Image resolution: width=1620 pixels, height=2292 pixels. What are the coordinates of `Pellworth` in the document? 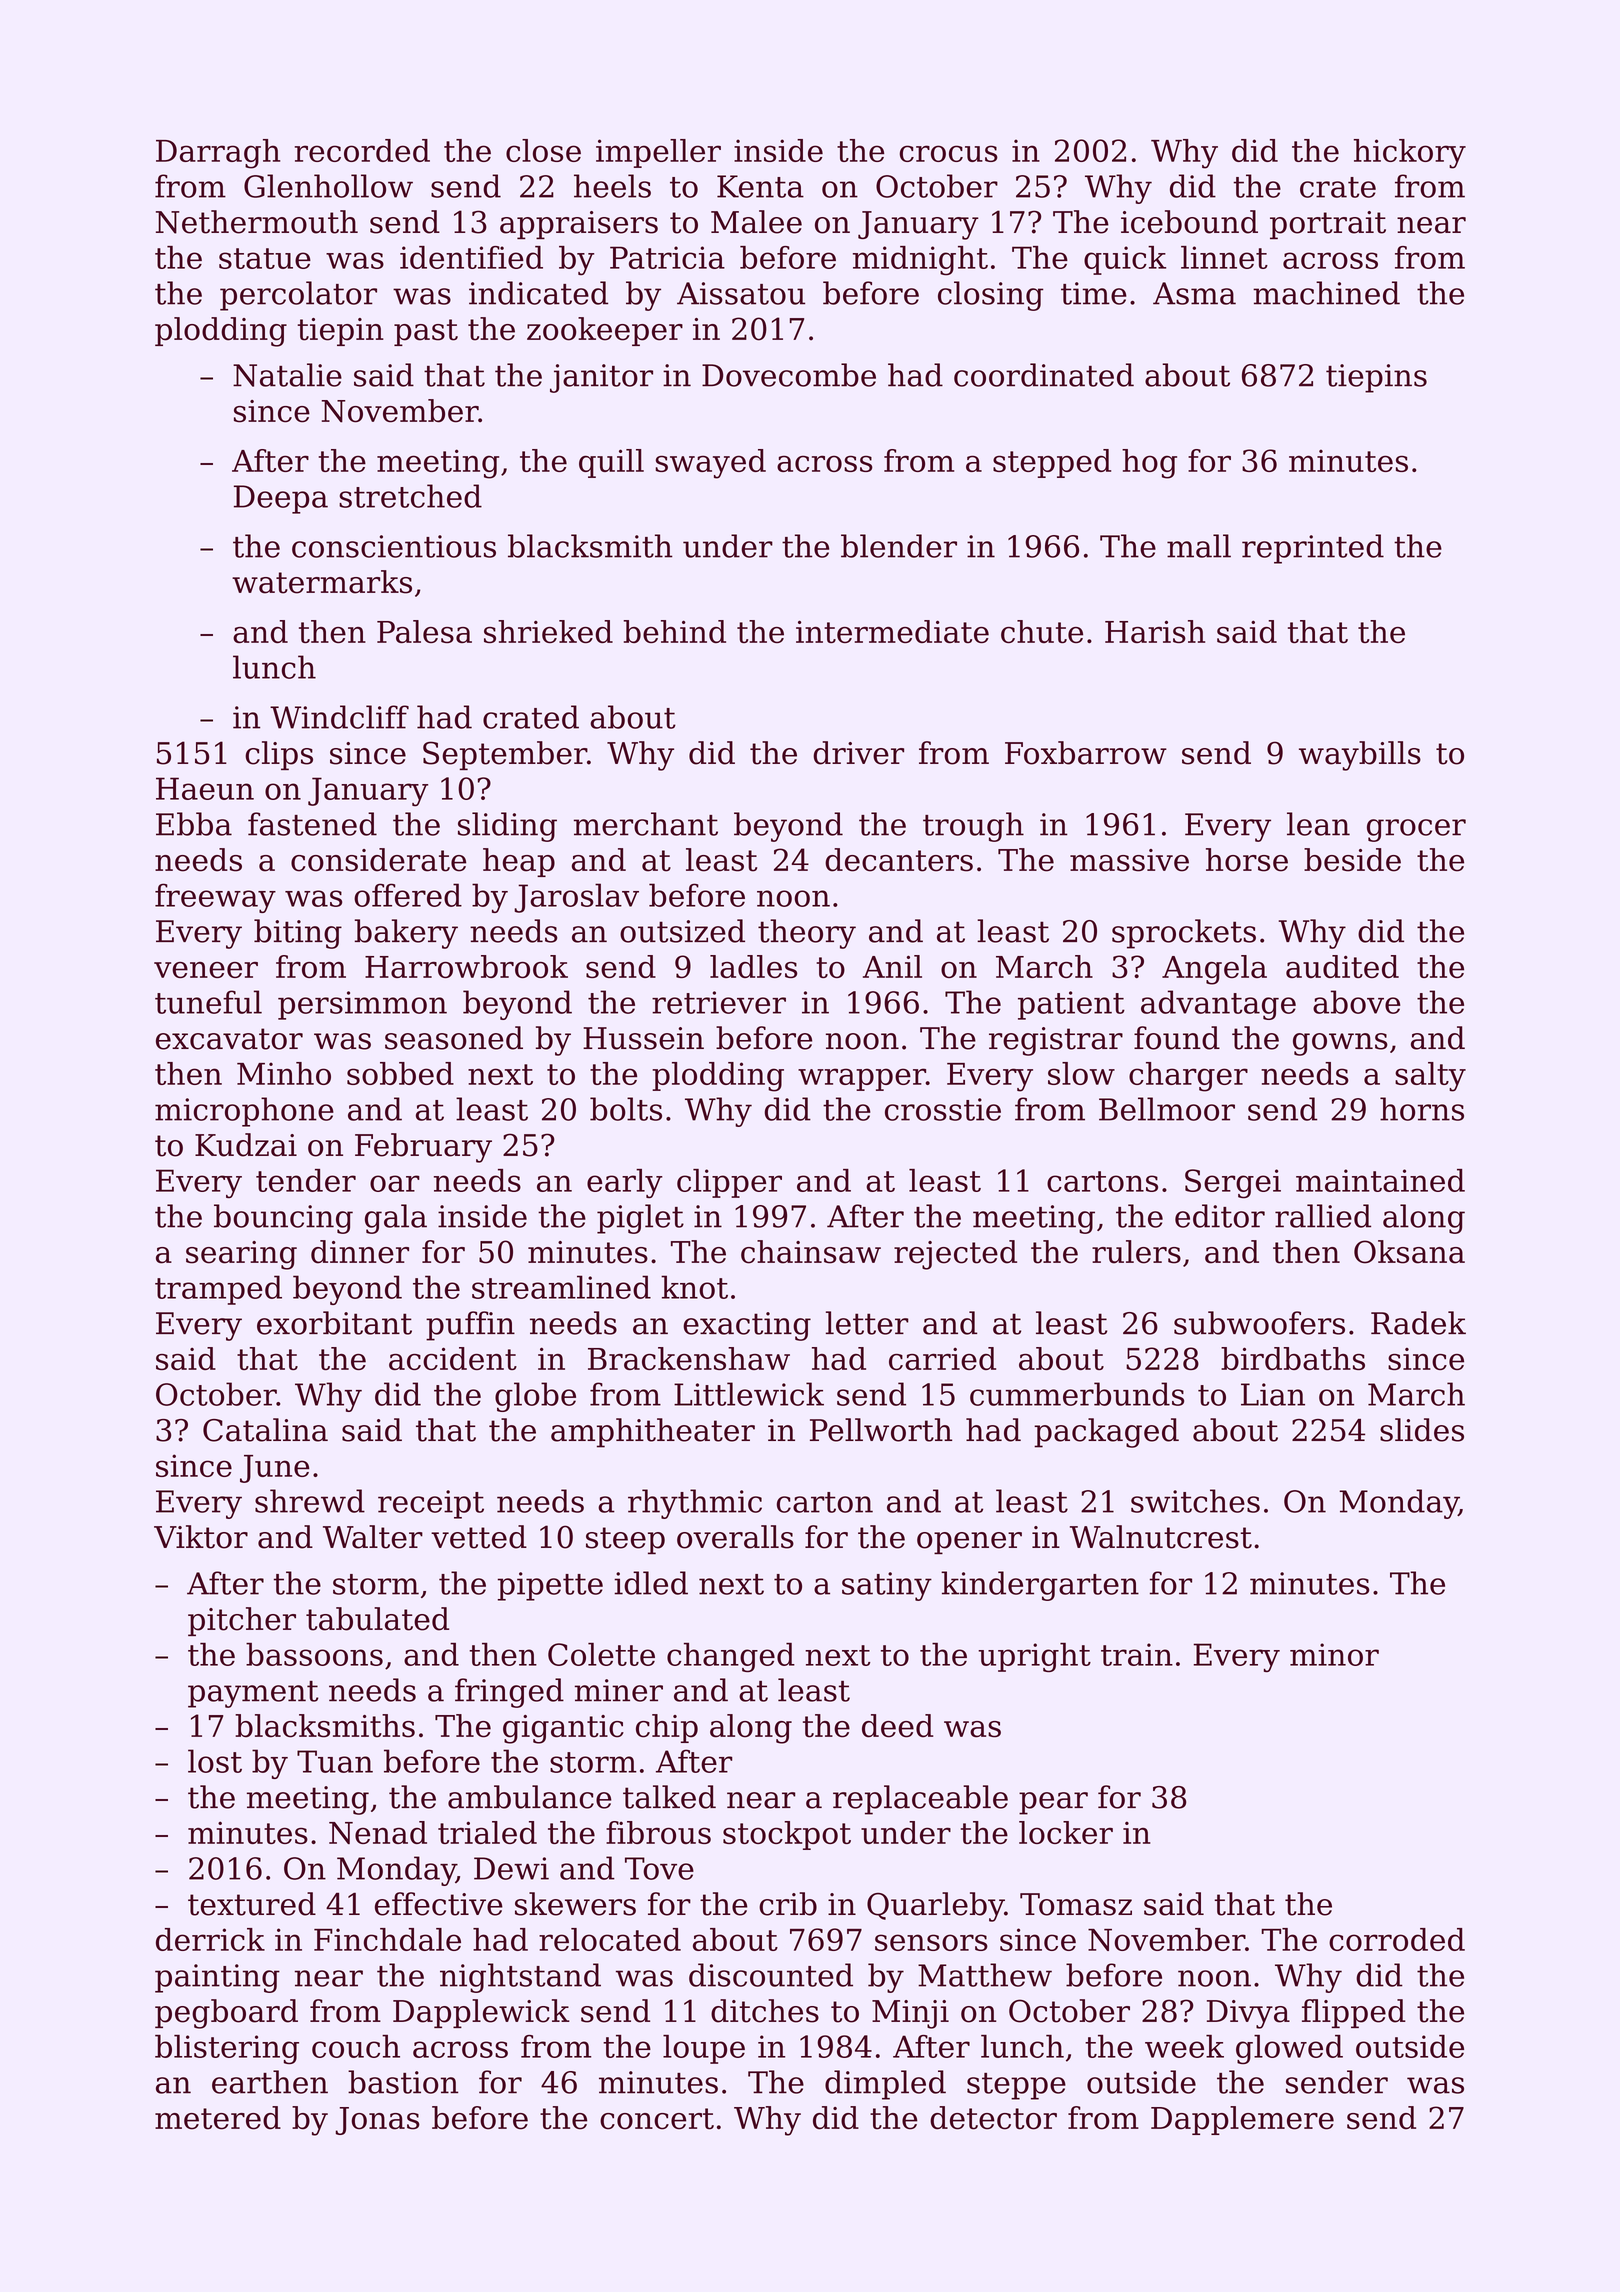 It's located at (881, 1430).
